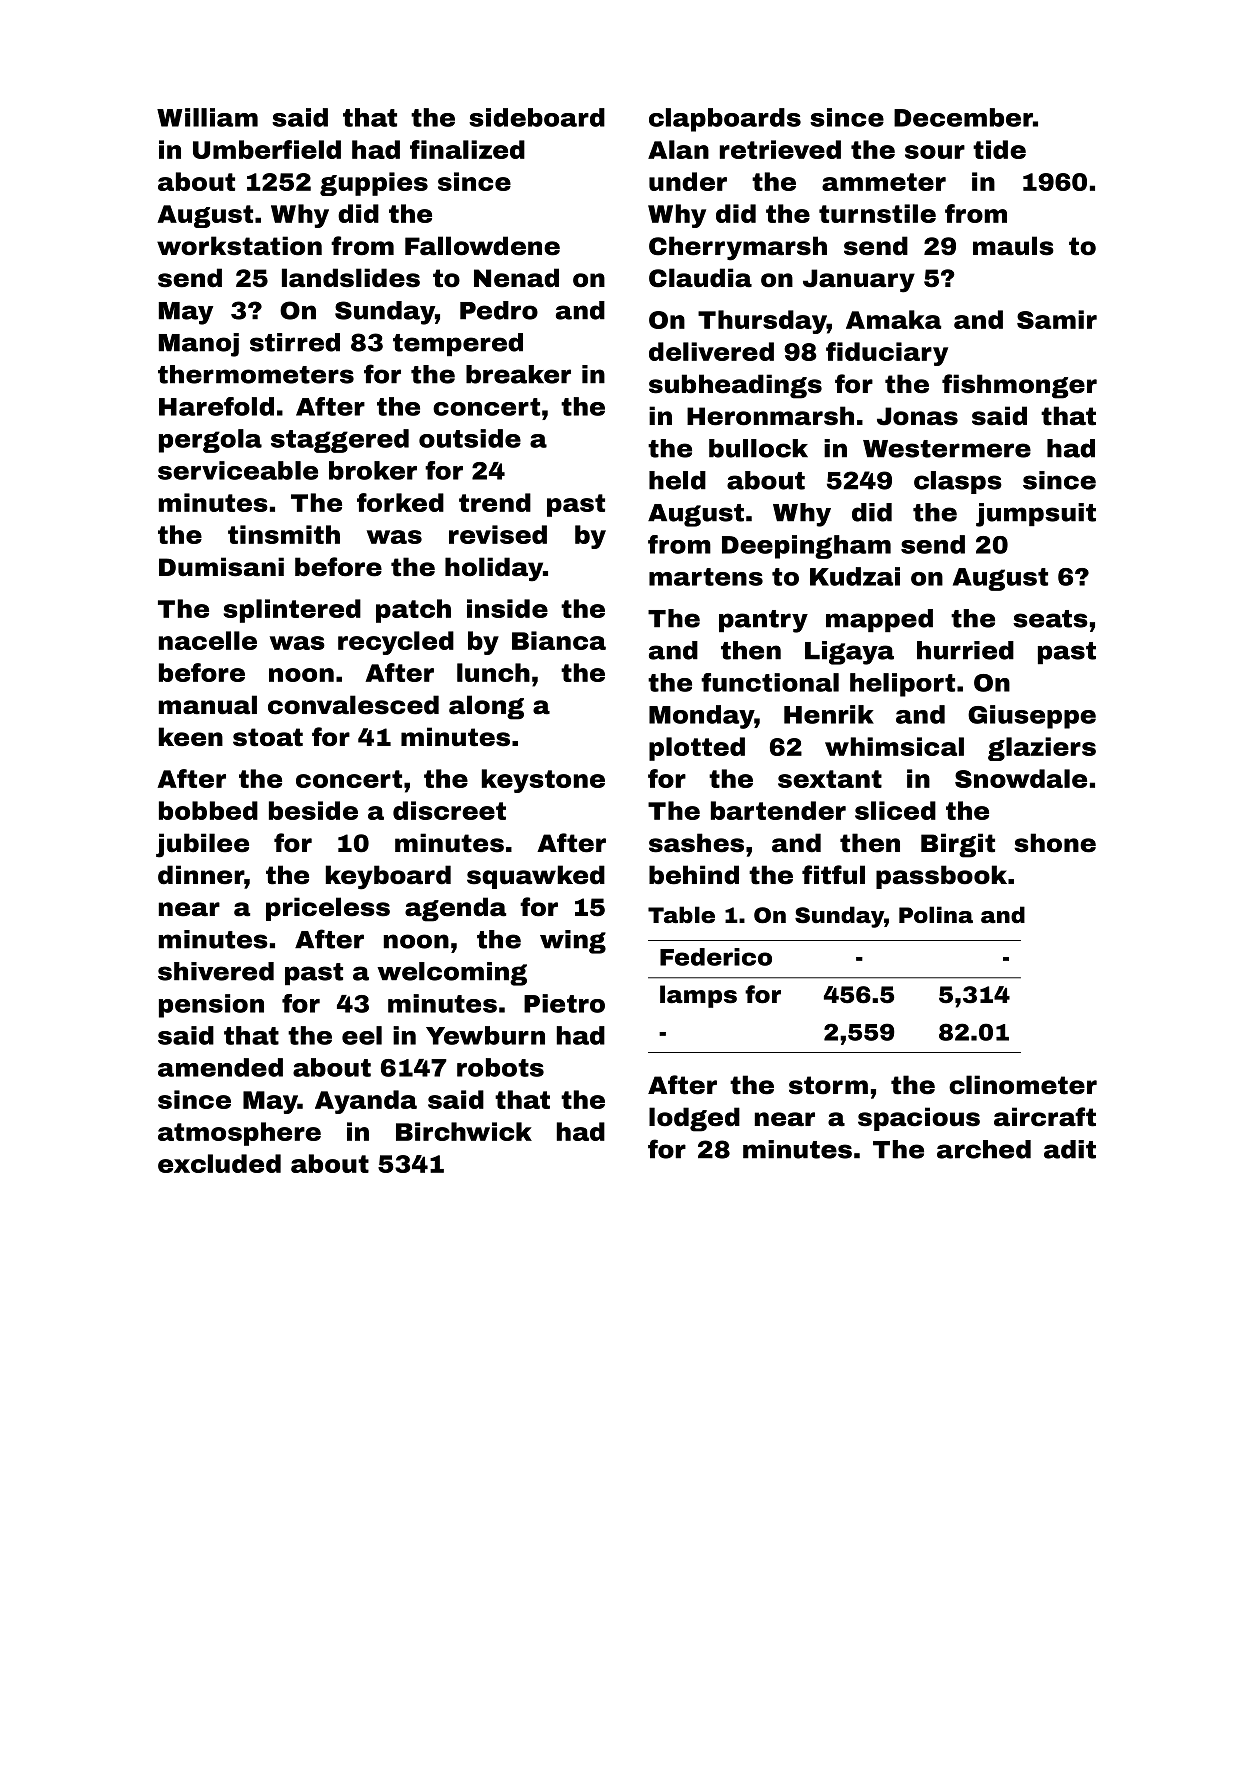 The width and height of the screenshot is (1254, 1773). Describe the element at coordinates (1070, 1149) in the screenshot. I see `adit` at that location.
